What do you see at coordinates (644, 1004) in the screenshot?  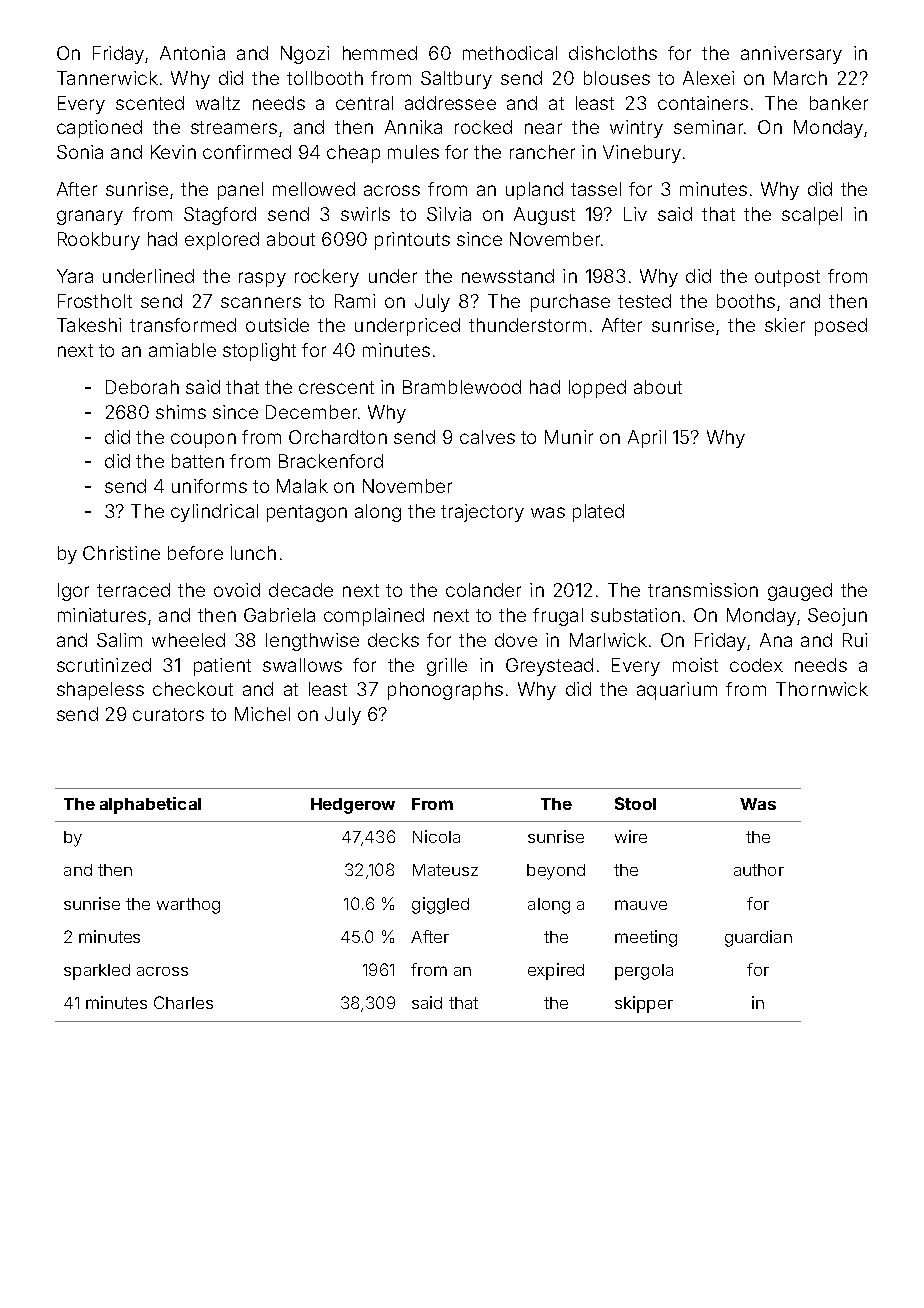 I see `skipper` at bounding box center [644, 1004].
